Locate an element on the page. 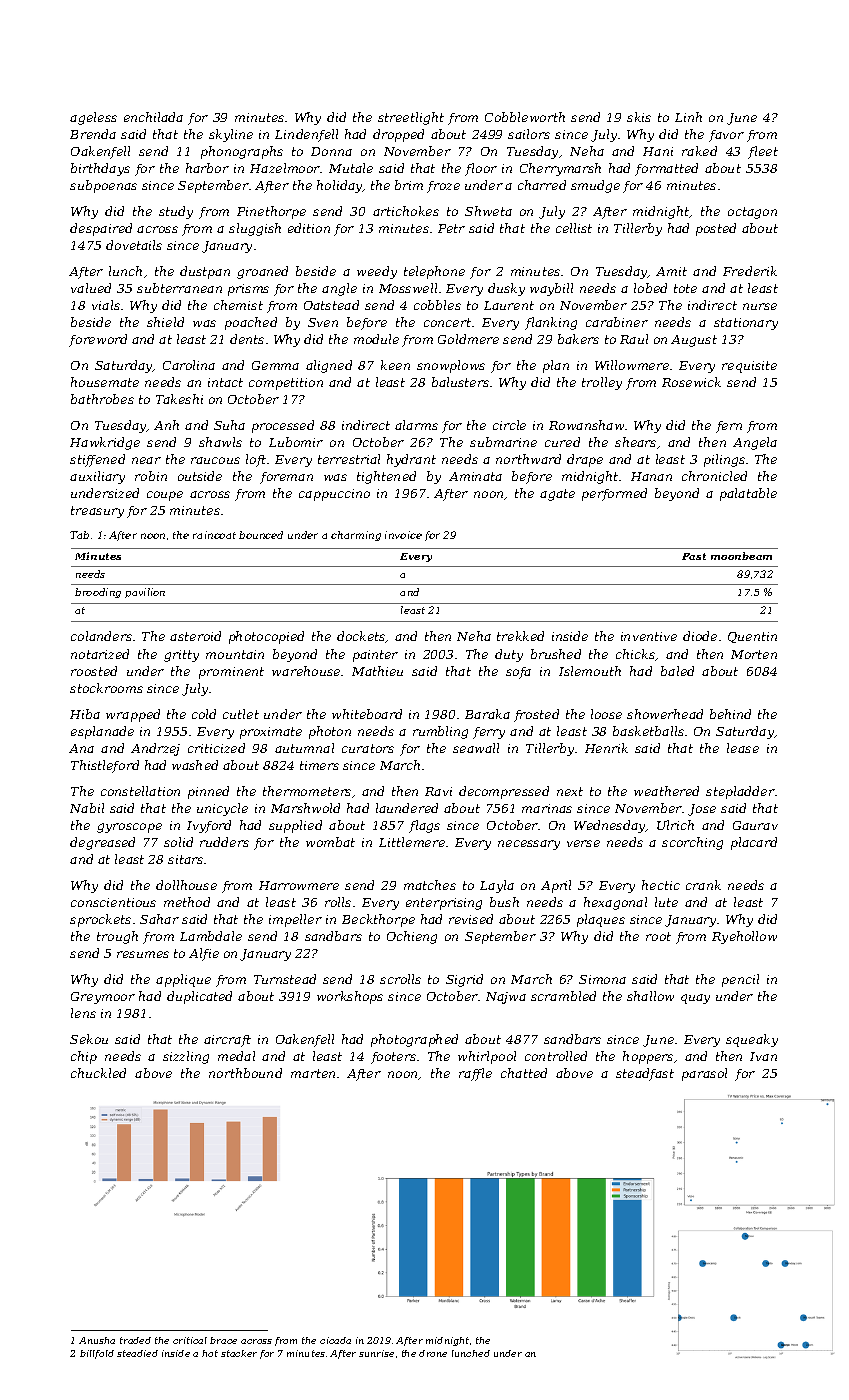  Ivan is located at coordinates (763, 1056).
